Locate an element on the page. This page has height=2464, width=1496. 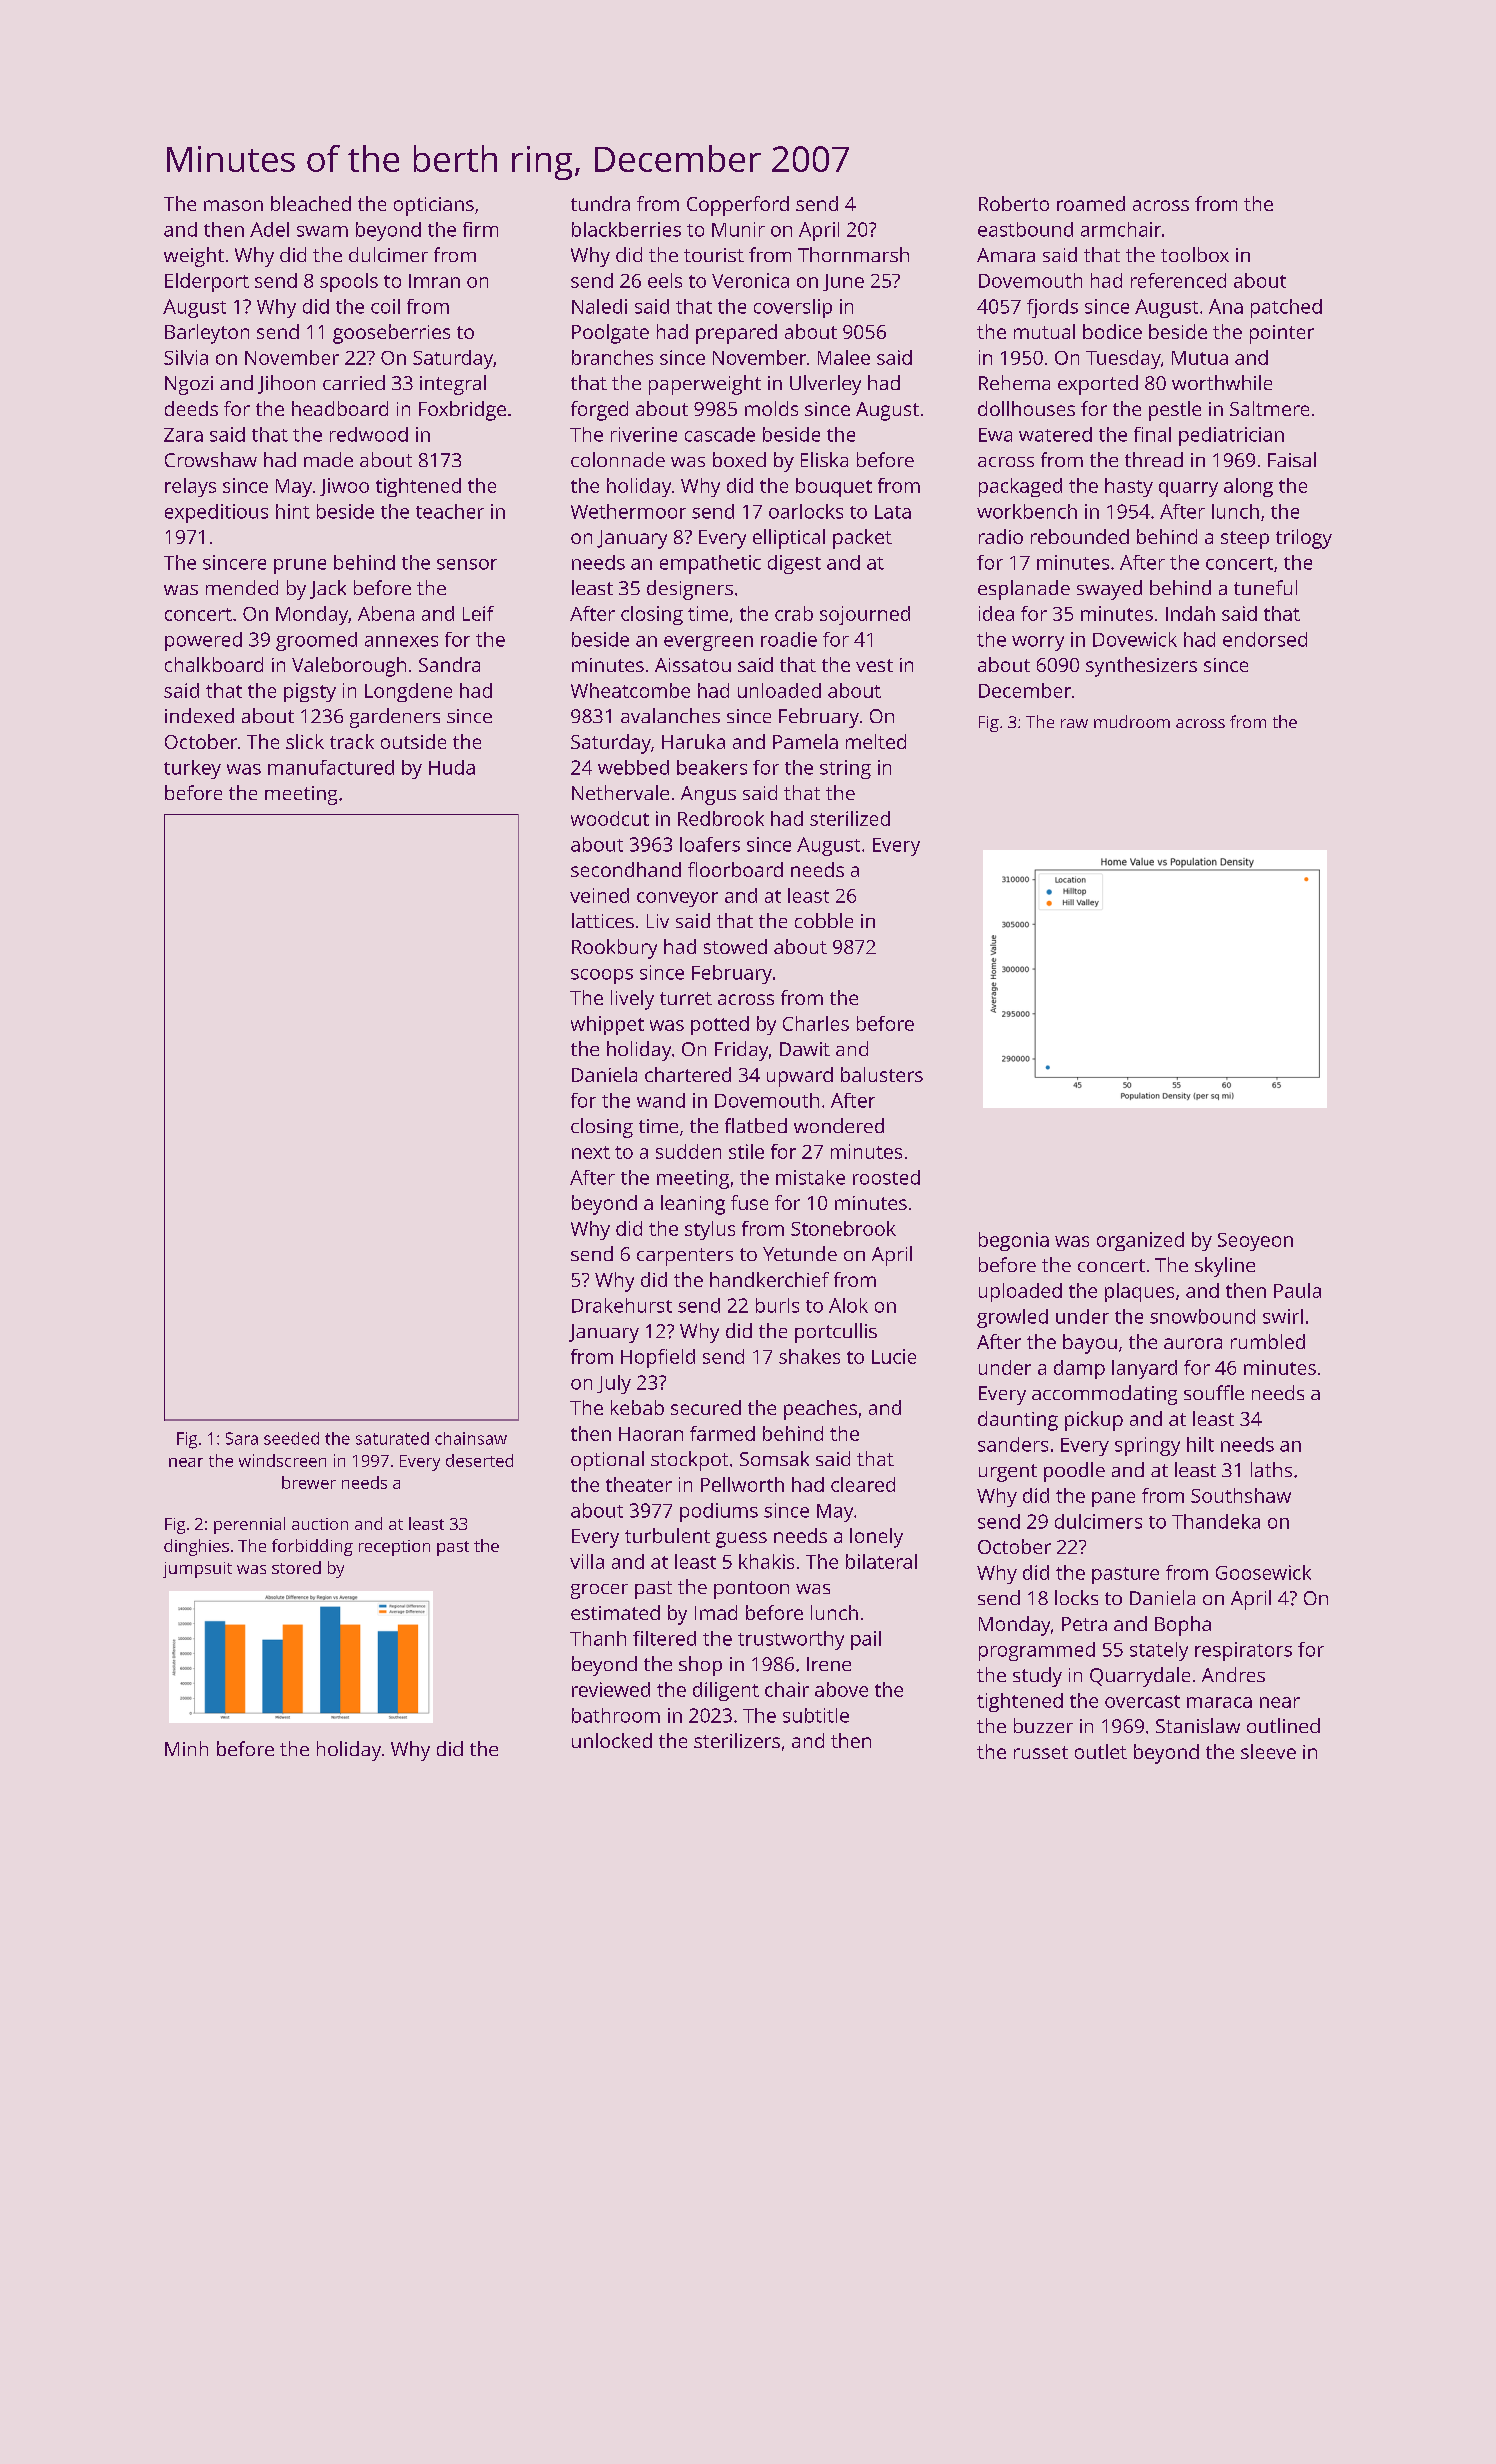
sojourned is located at coordinates (865, 615).
